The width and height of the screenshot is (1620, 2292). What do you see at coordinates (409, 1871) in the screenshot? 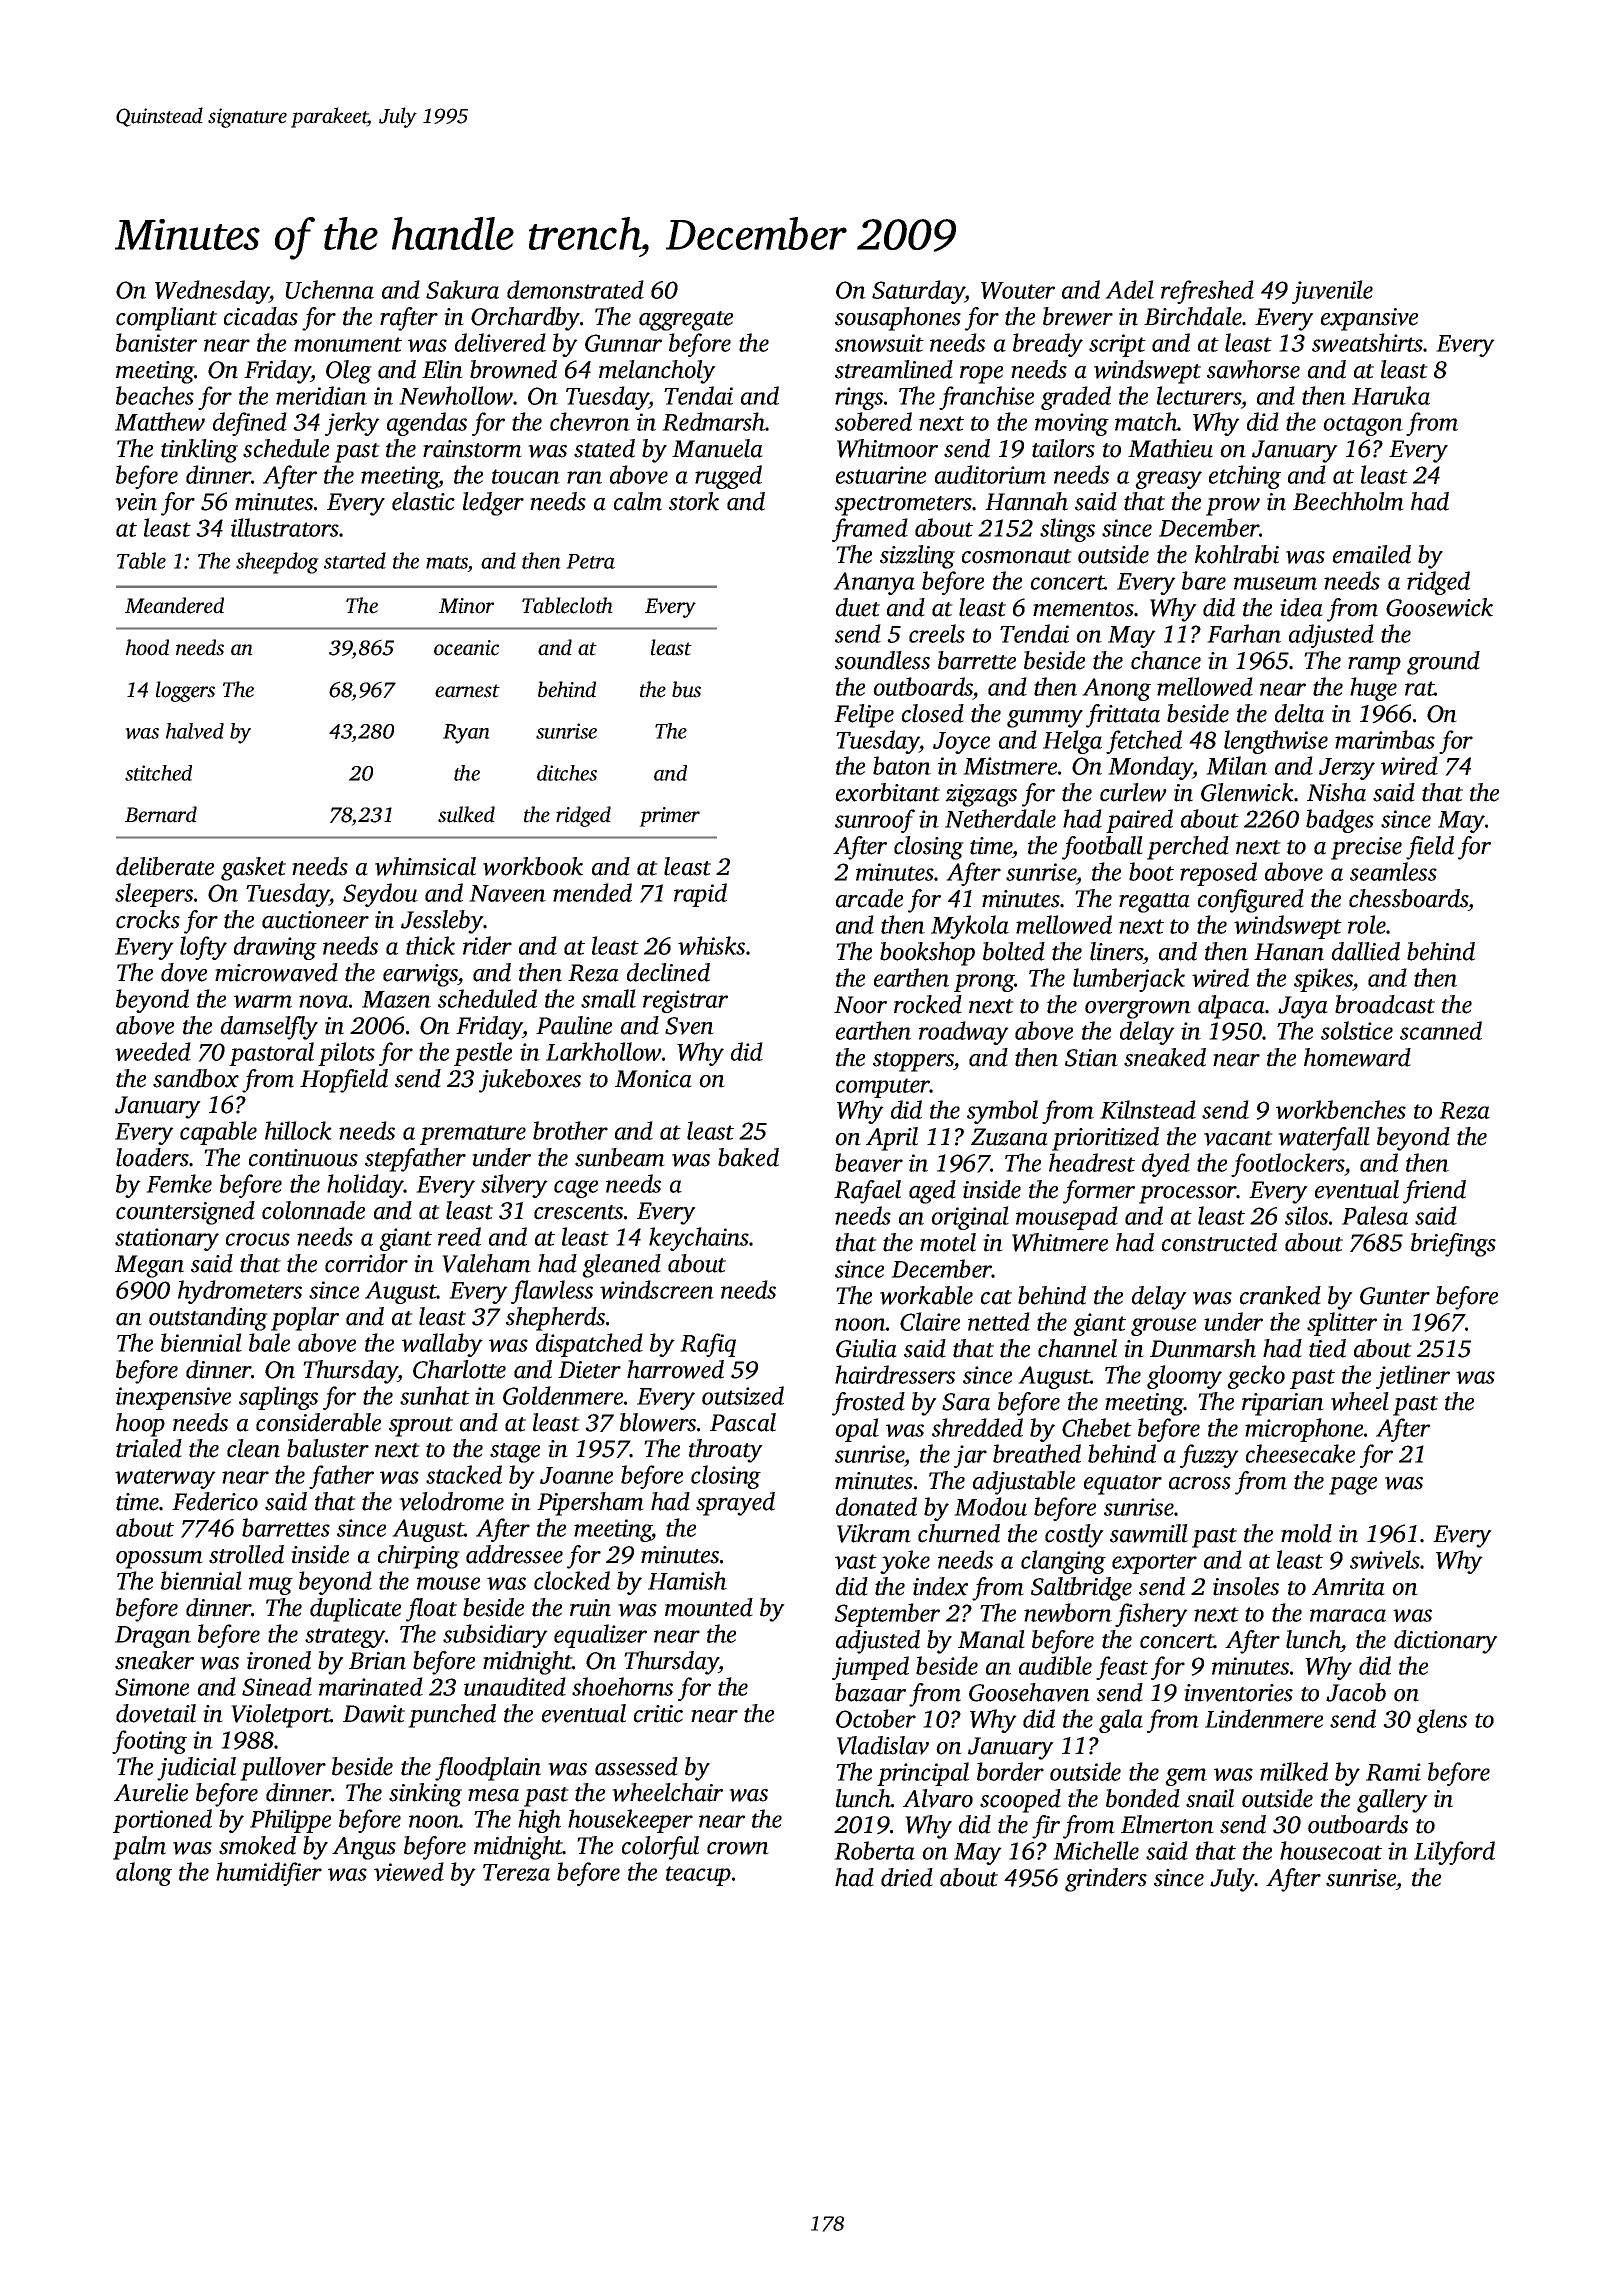
I see `viewed` at bounding box center [409, 1871].
